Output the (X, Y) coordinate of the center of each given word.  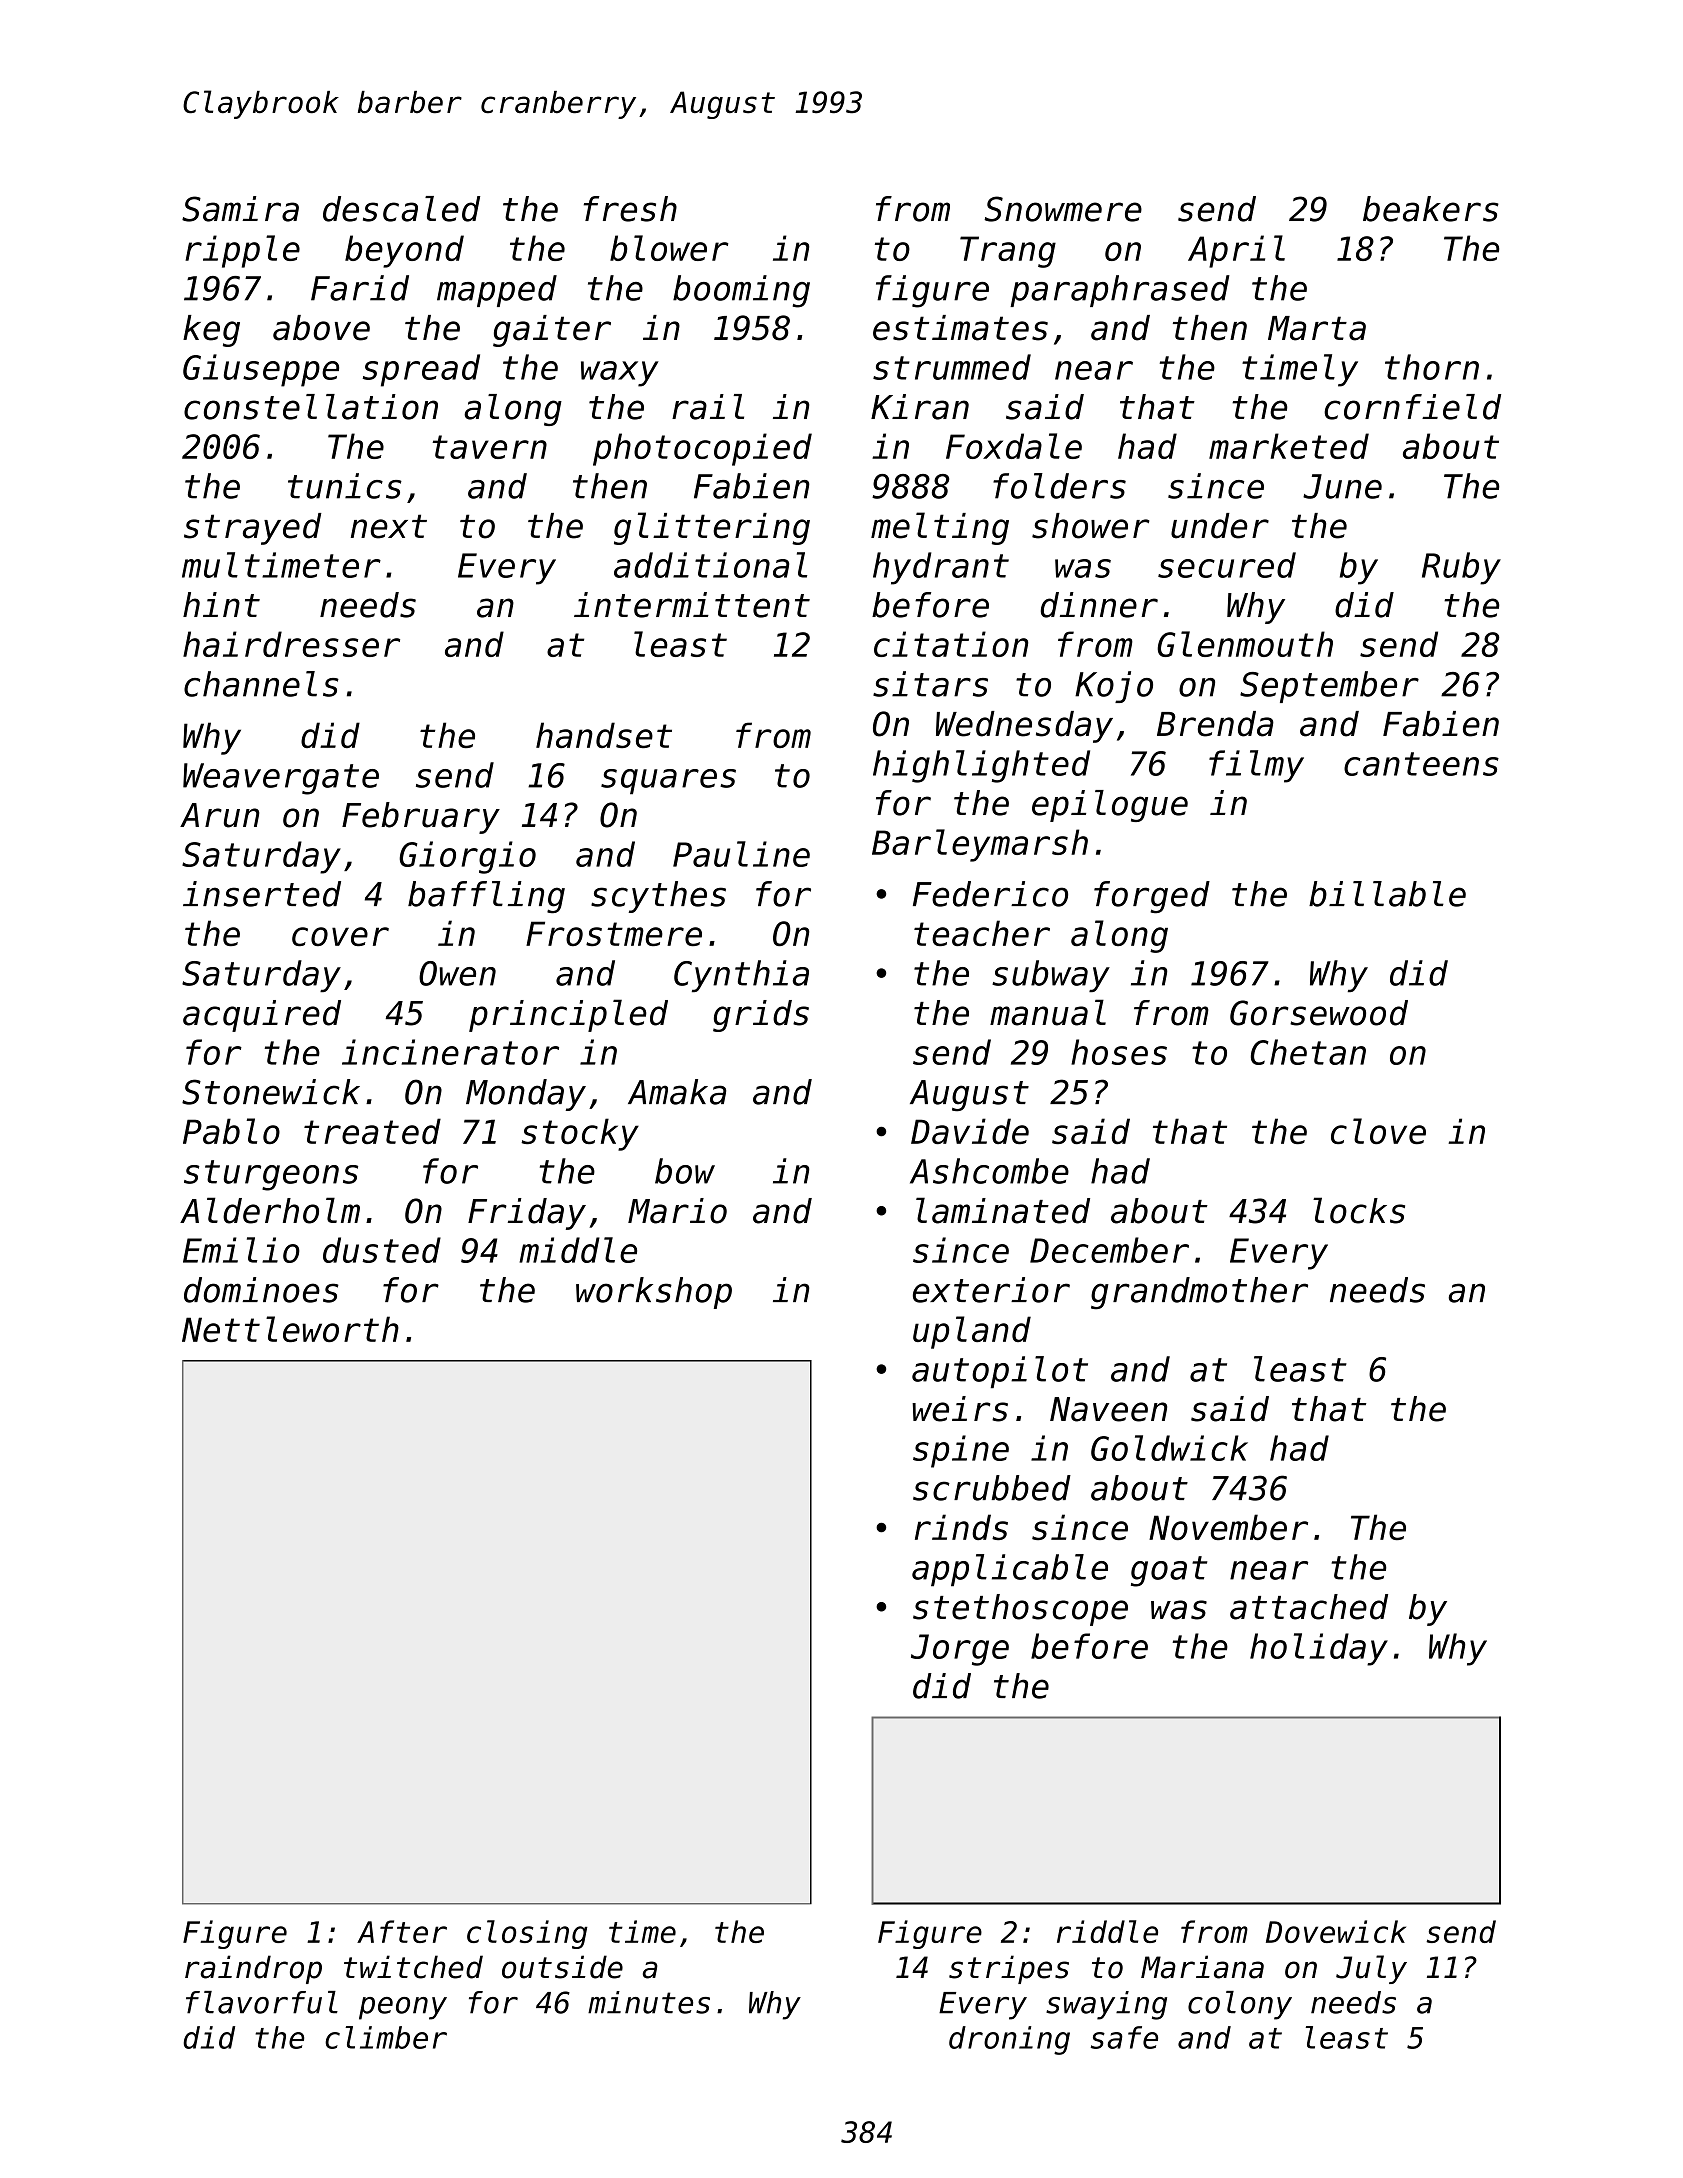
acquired (262, 1016)
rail (708, 407)
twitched (413, 1967)
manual (1048, 1012)
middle (578, 1250)
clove (1378, 1131)
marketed (1289, 446)
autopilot (1000, 1372)
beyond (404, 251)
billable (1387, 894)
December (1109, 1250)
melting (940, 528)
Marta (1317, 328)
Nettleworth (290, 1329)
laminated (1003, 1210)
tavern (489, 447)
